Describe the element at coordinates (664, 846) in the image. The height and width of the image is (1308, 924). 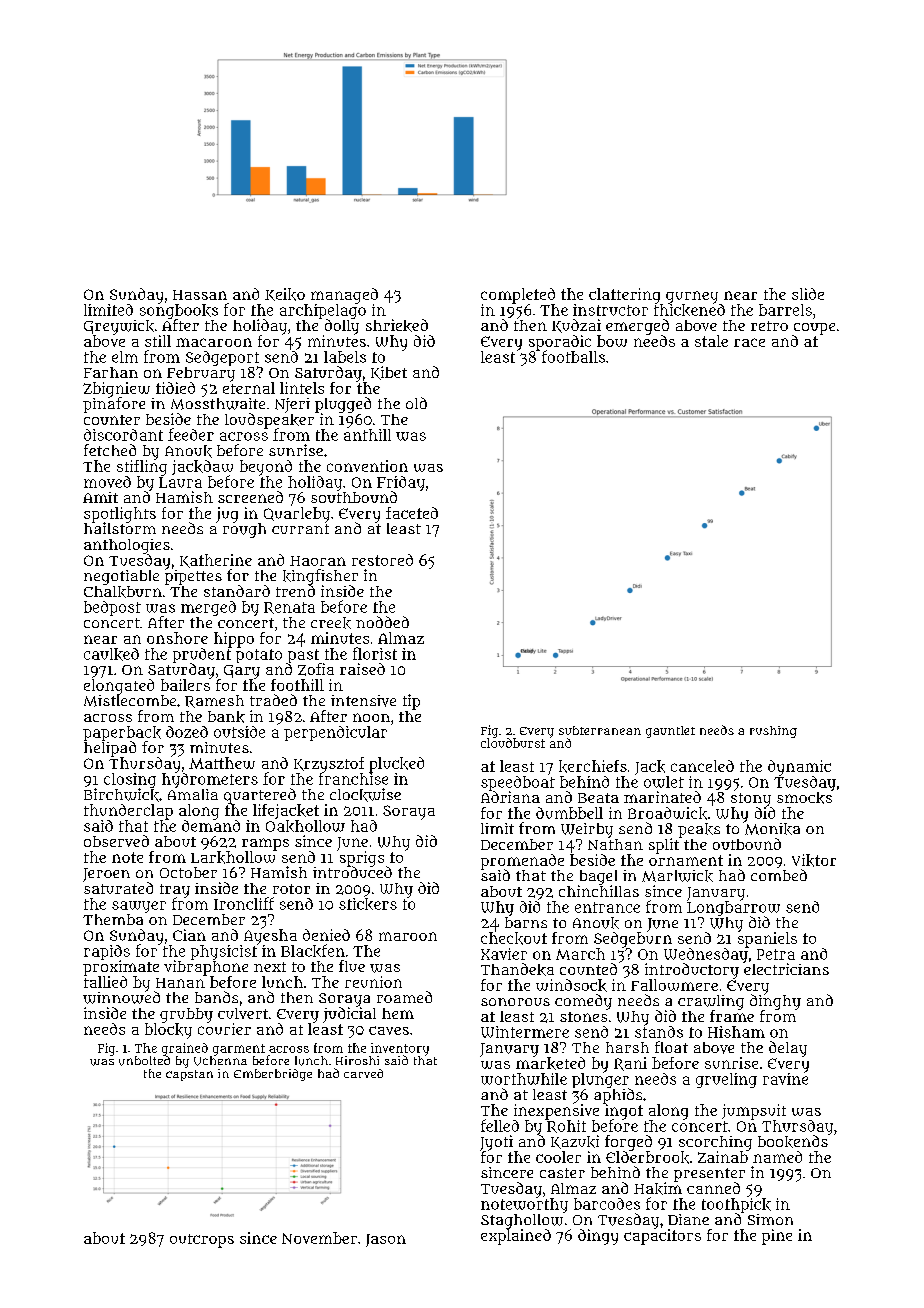
I see `split` at that location.
